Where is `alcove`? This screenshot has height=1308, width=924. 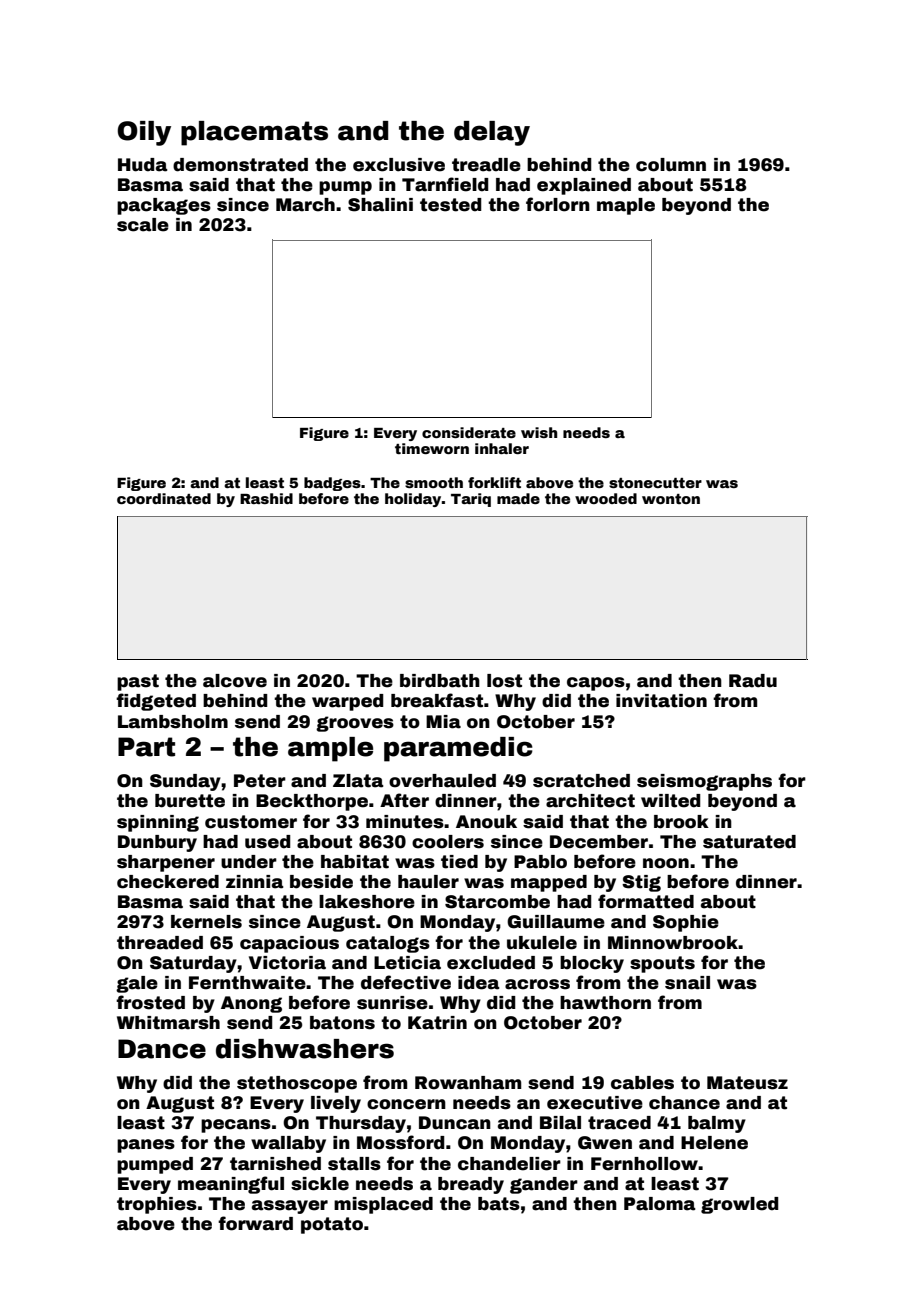 alcove is located at coordinates (235, 681).
